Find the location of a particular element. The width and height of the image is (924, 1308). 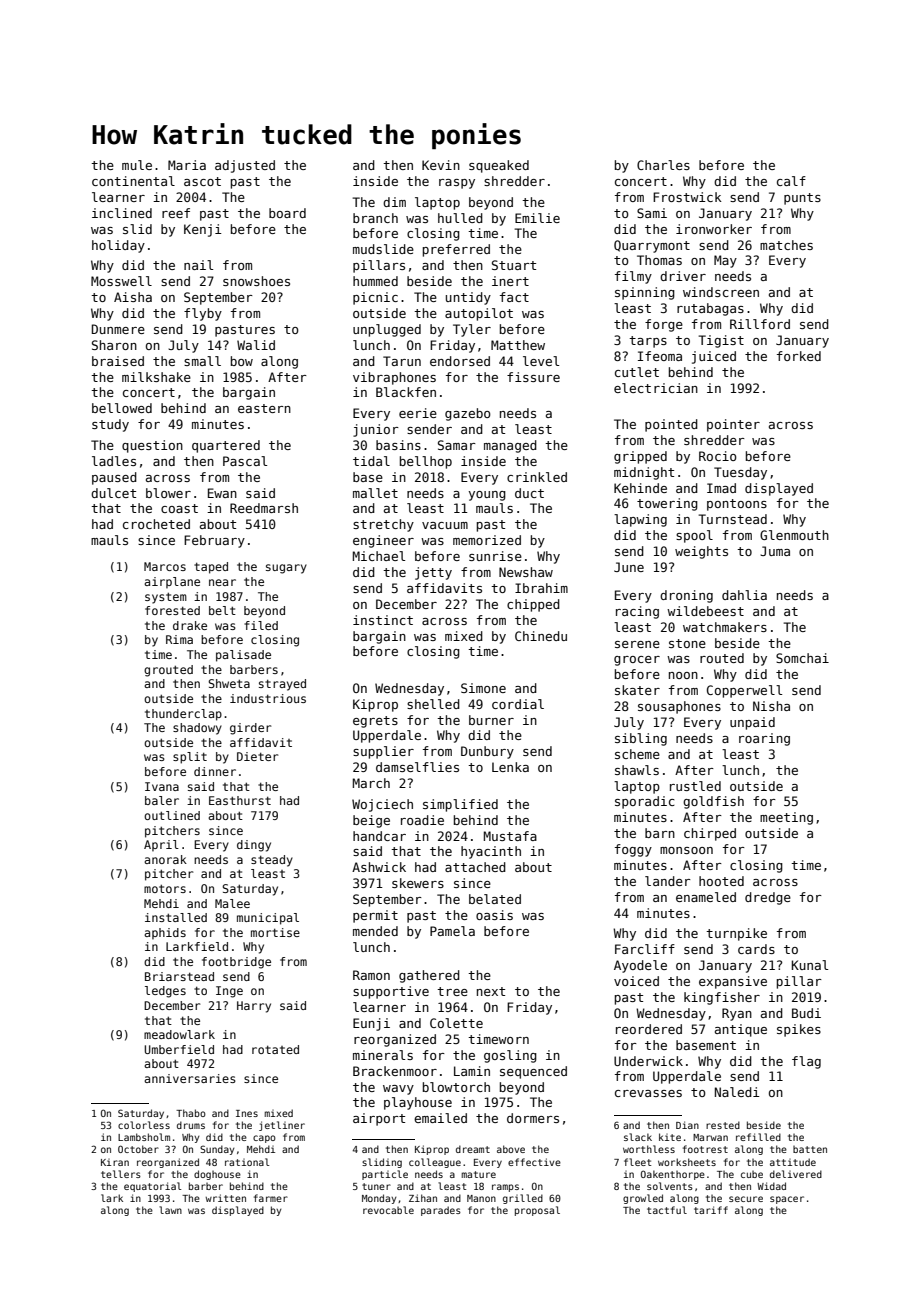

sequenced is located at coordinates (533, 1072).
